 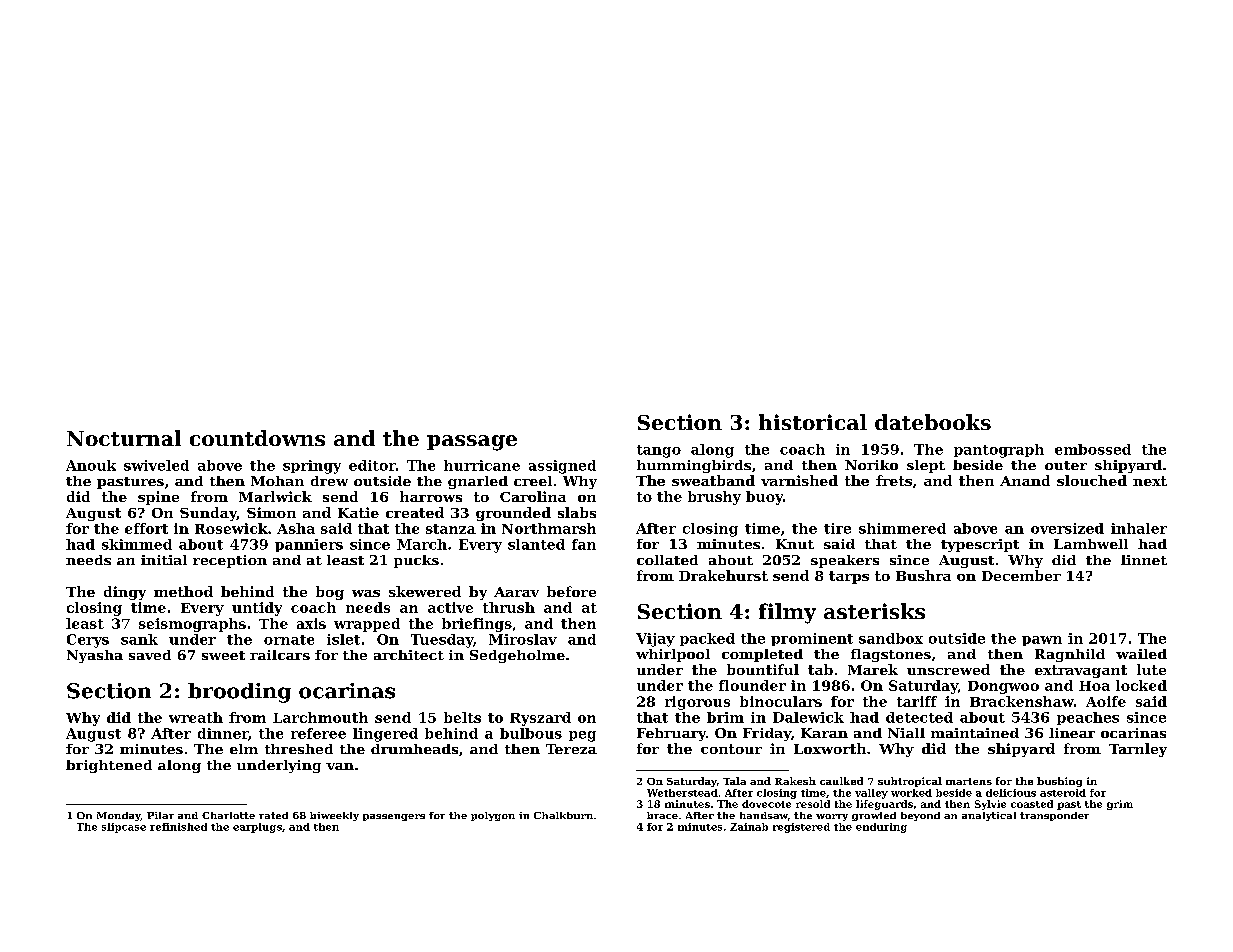 What do you see at coordinates (1054, 816) in the screenshot?
I see `transponder` at bounding box center [1054, 816].
